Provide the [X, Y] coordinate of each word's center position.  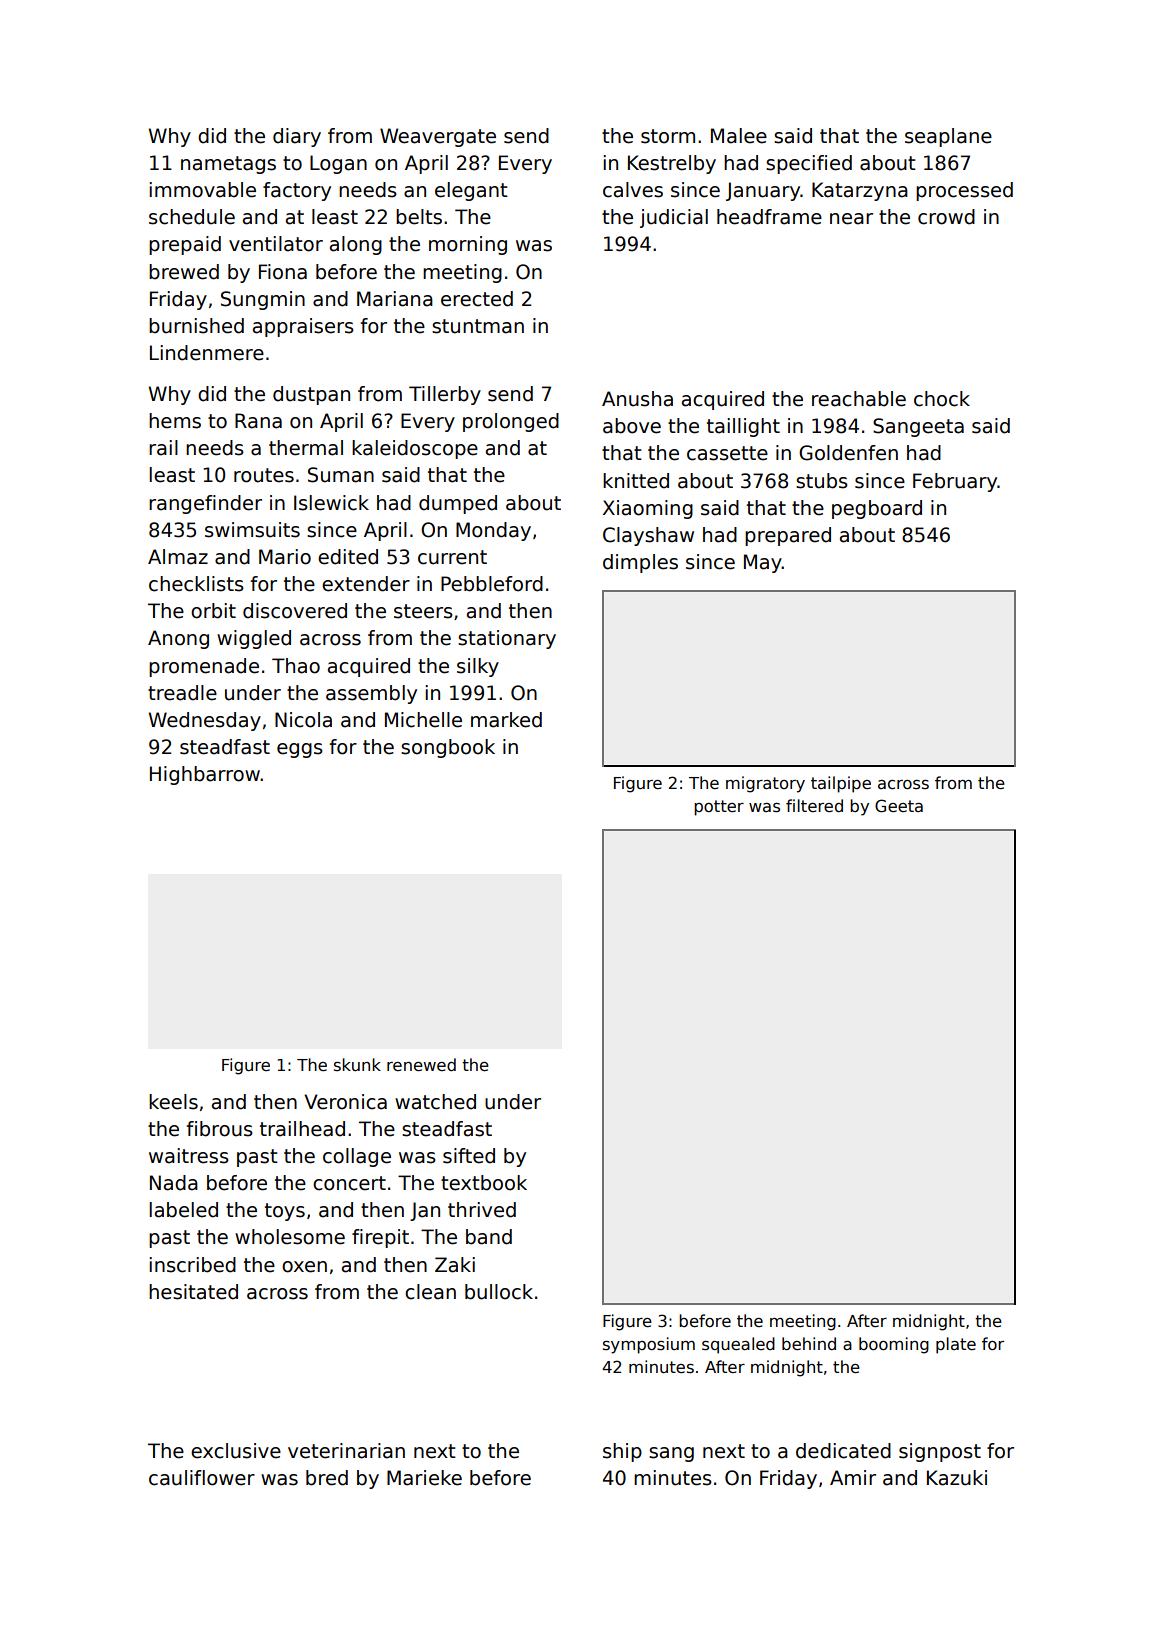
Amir [853, 1477]
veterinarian [346, 1451]
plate [956, 1345]
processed [964, 191]
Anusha [637, 399]
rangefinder [205, 504]
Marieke [424, 1478]
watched [435, 1102]
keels [173, 1102]
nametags [228, 165]
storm [668, 136]
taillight [743, 427]
